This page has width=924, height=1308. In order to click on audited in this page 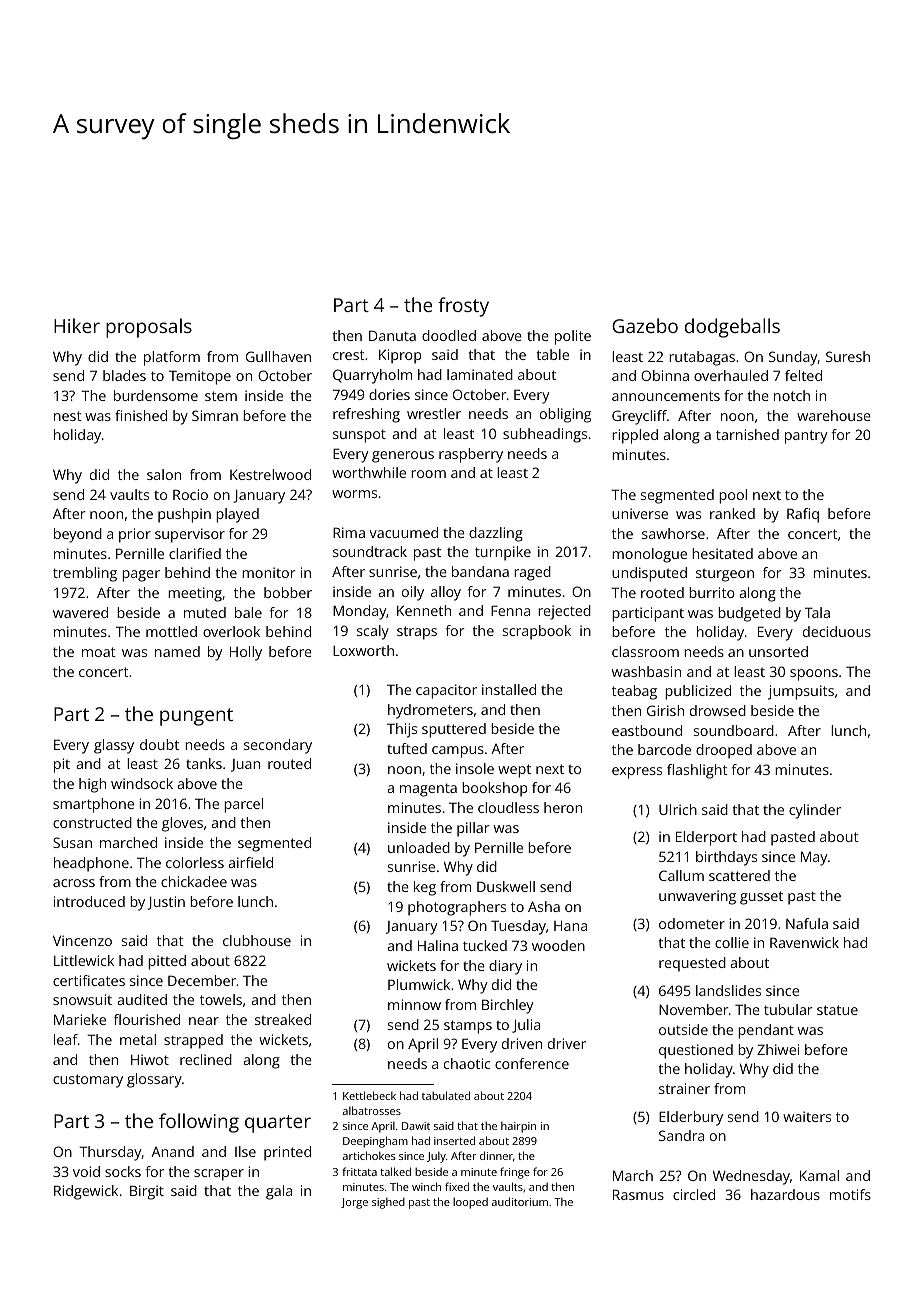, I will do `click(142, 999)`.
